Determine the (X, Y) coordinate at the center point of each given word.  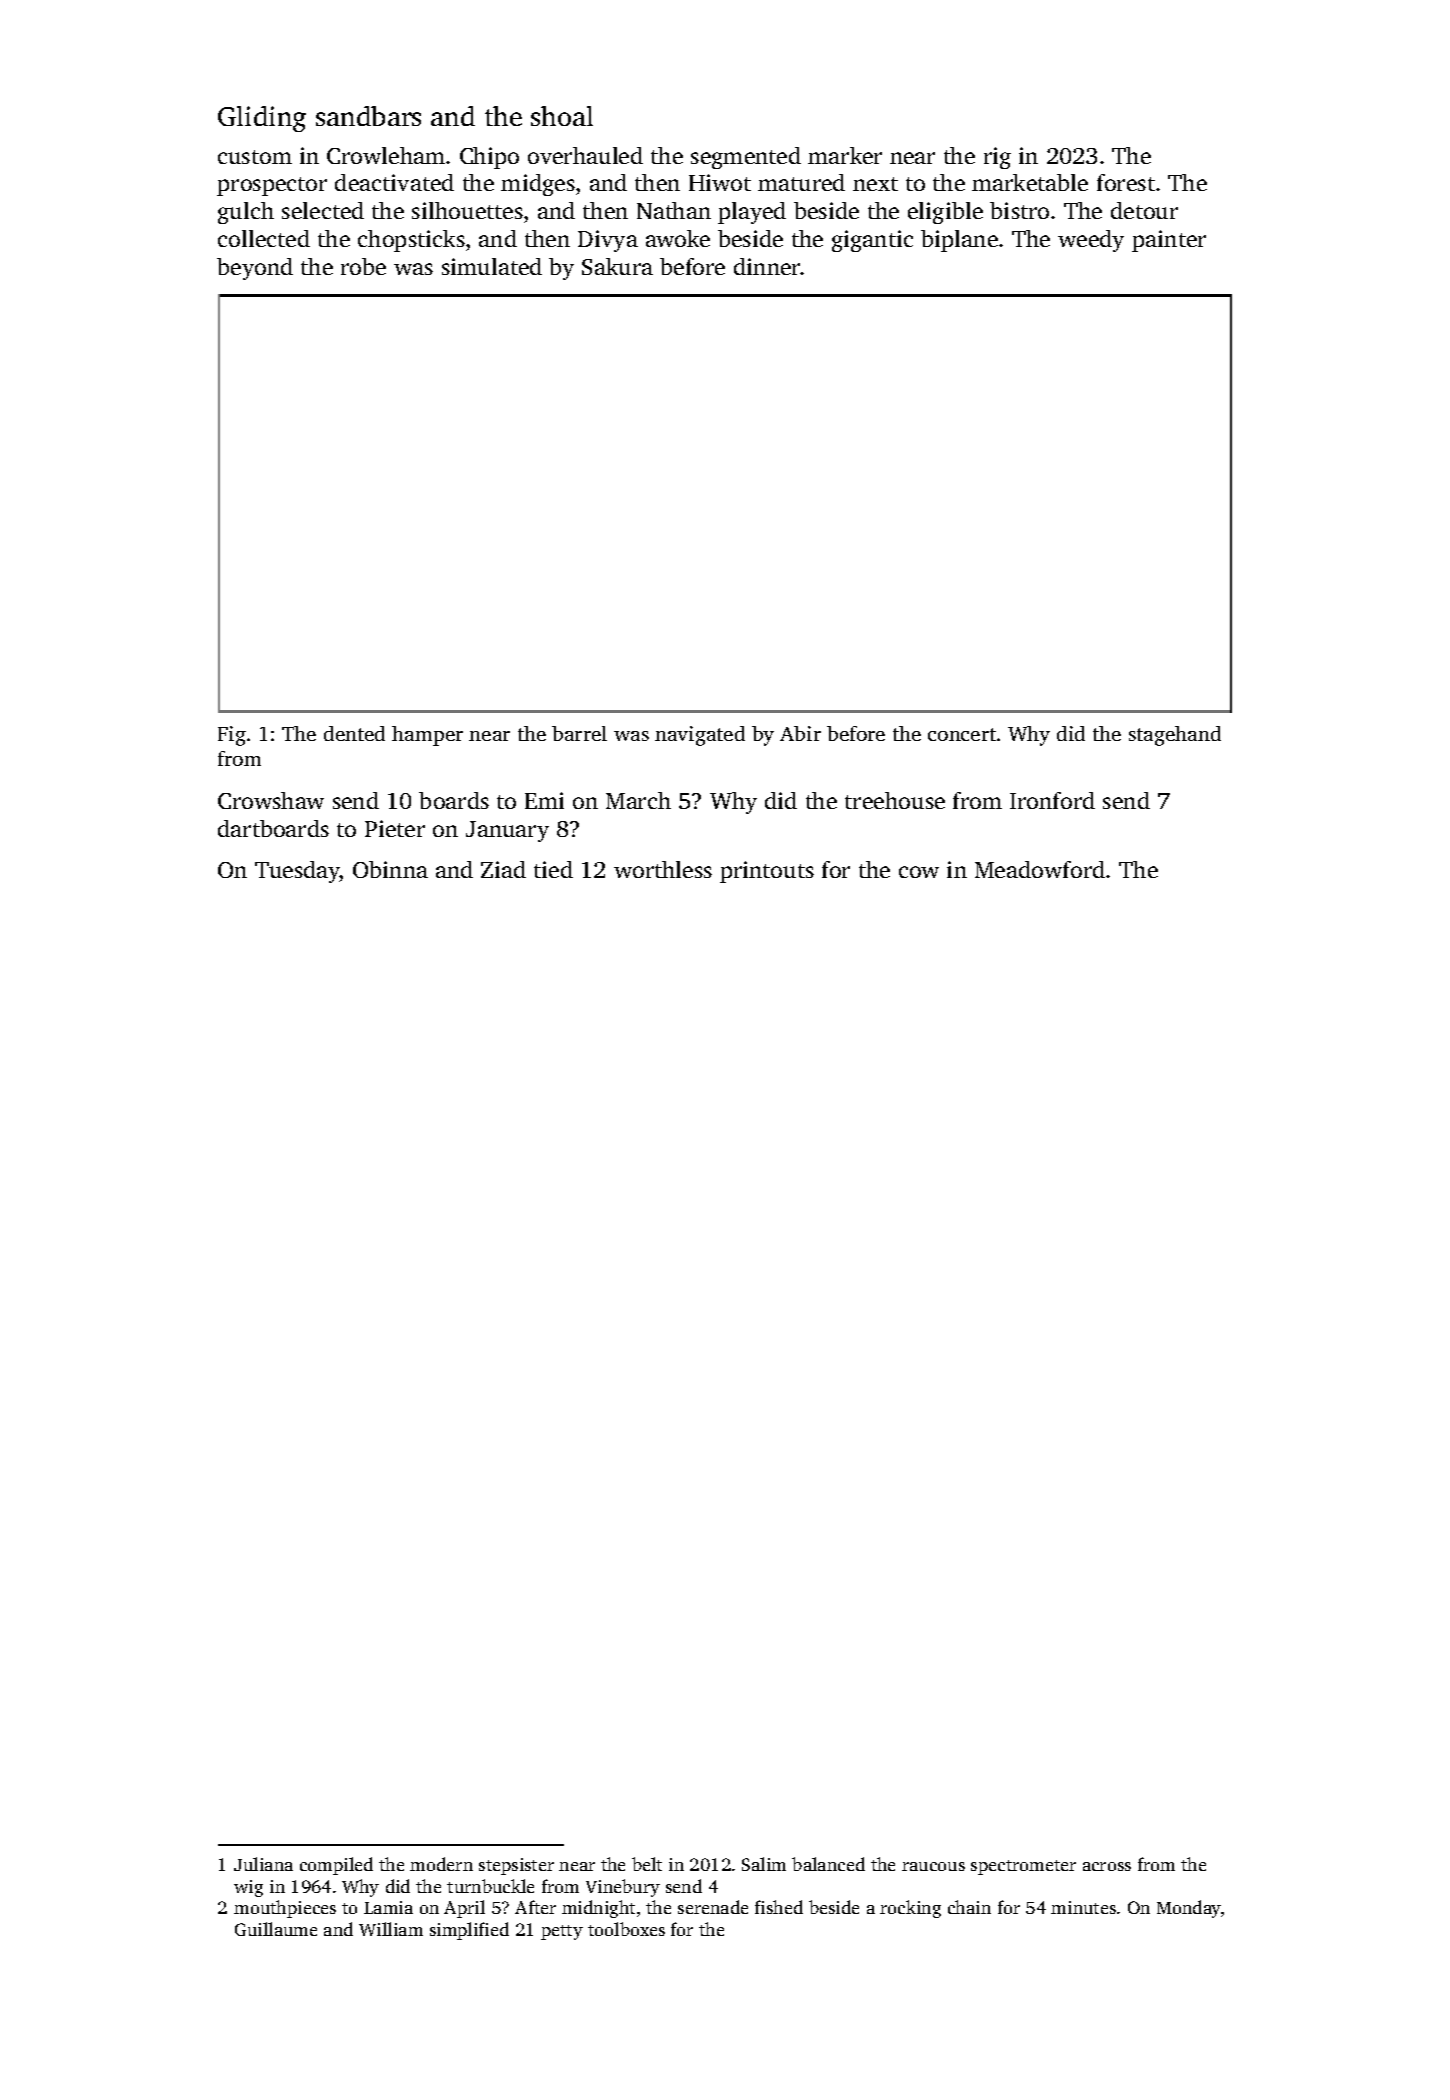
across (1107, 1866)
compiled (336, 1866)
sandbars (368, 116)
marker (845, 155)
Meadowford (1040, 869)
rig (997, 158)
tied (553, 869)
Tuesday (297, 872)
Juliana (263, 1864)
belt (647, 1864)
